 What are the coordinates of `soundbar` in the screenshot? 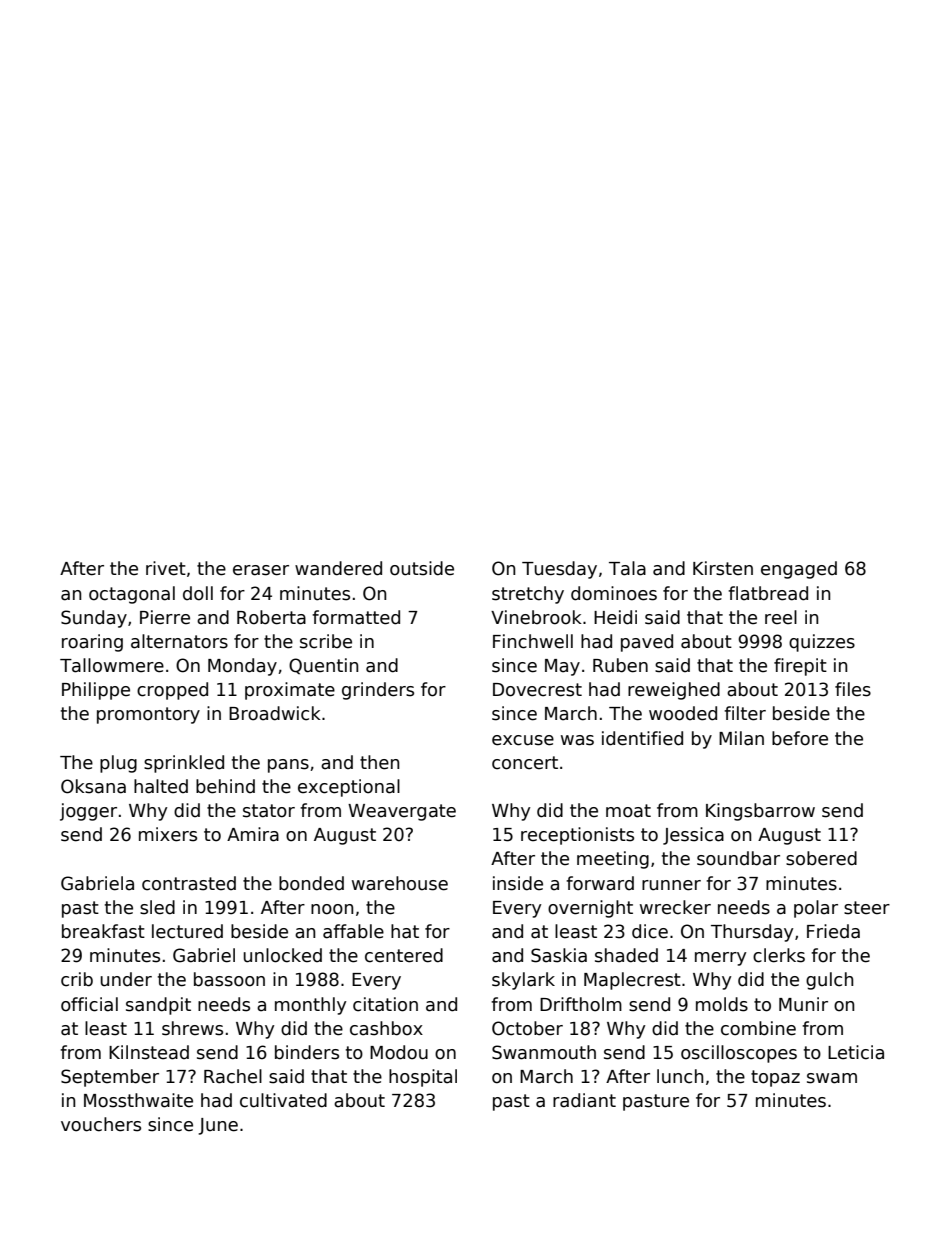 It's located at (738, 858).
